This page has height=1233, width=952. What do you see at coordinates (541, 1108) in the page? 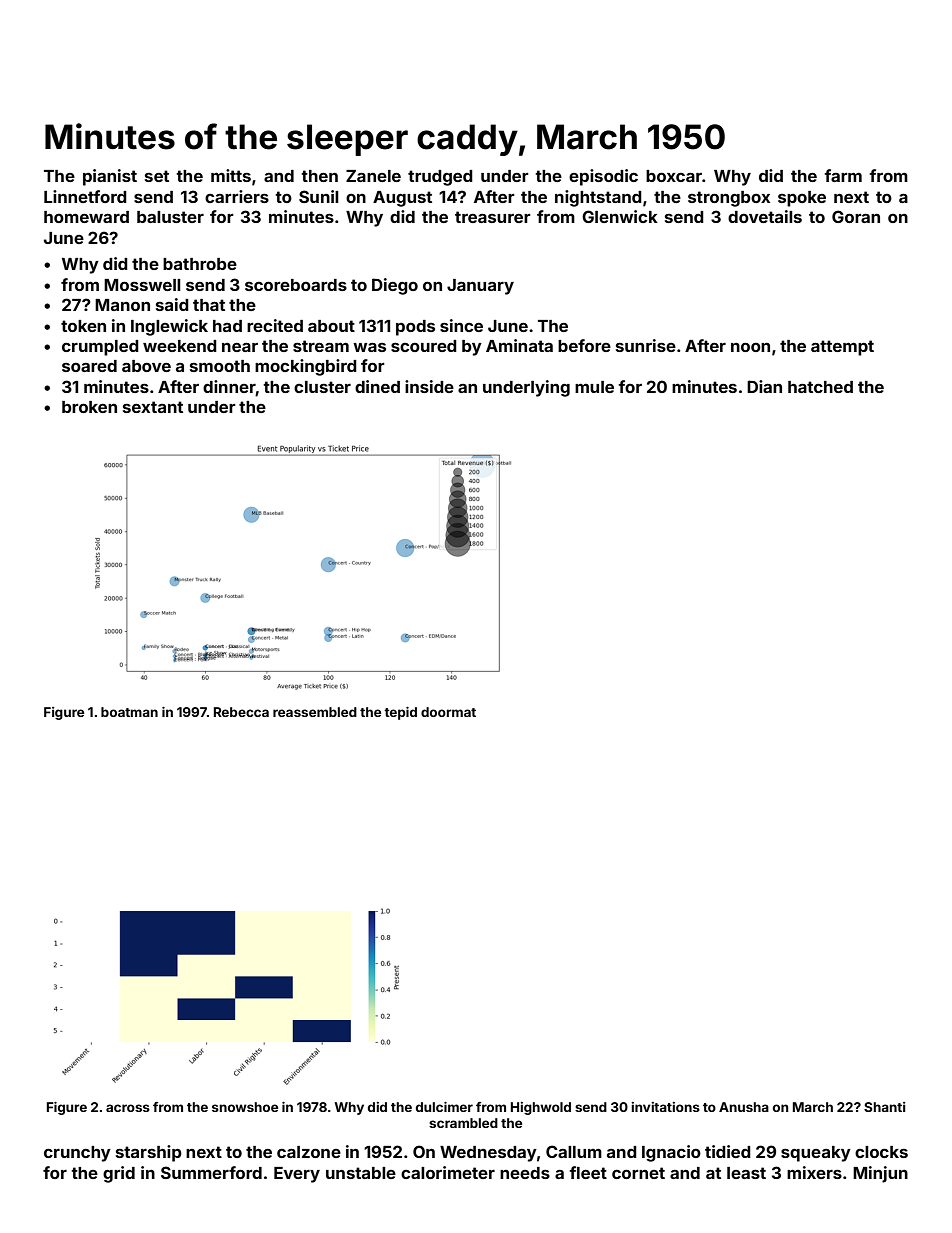
I see `Highwold` at bounding box center [541, 1108].
